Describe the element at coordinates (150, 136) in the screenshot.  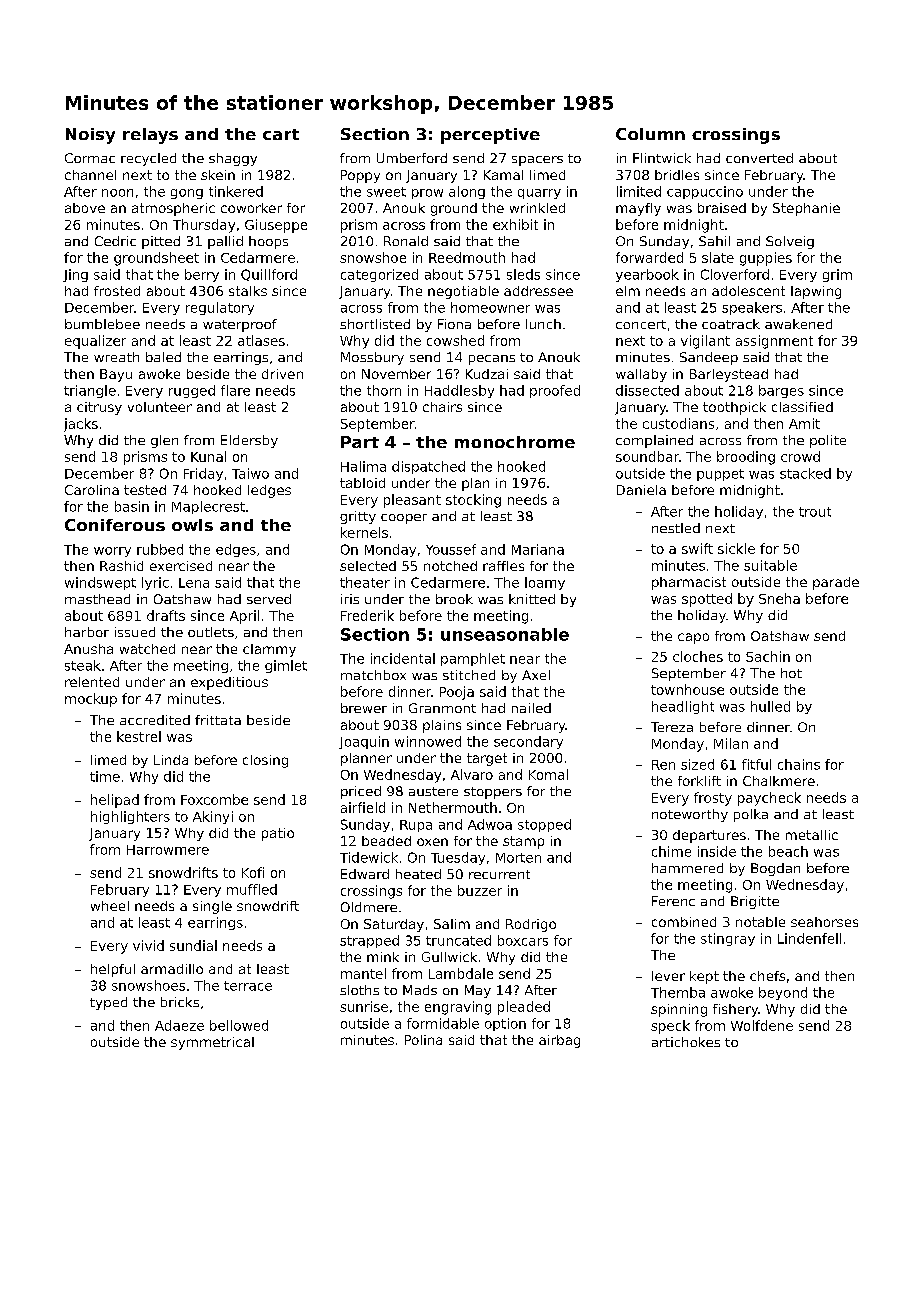
I see `relays` at that location.
